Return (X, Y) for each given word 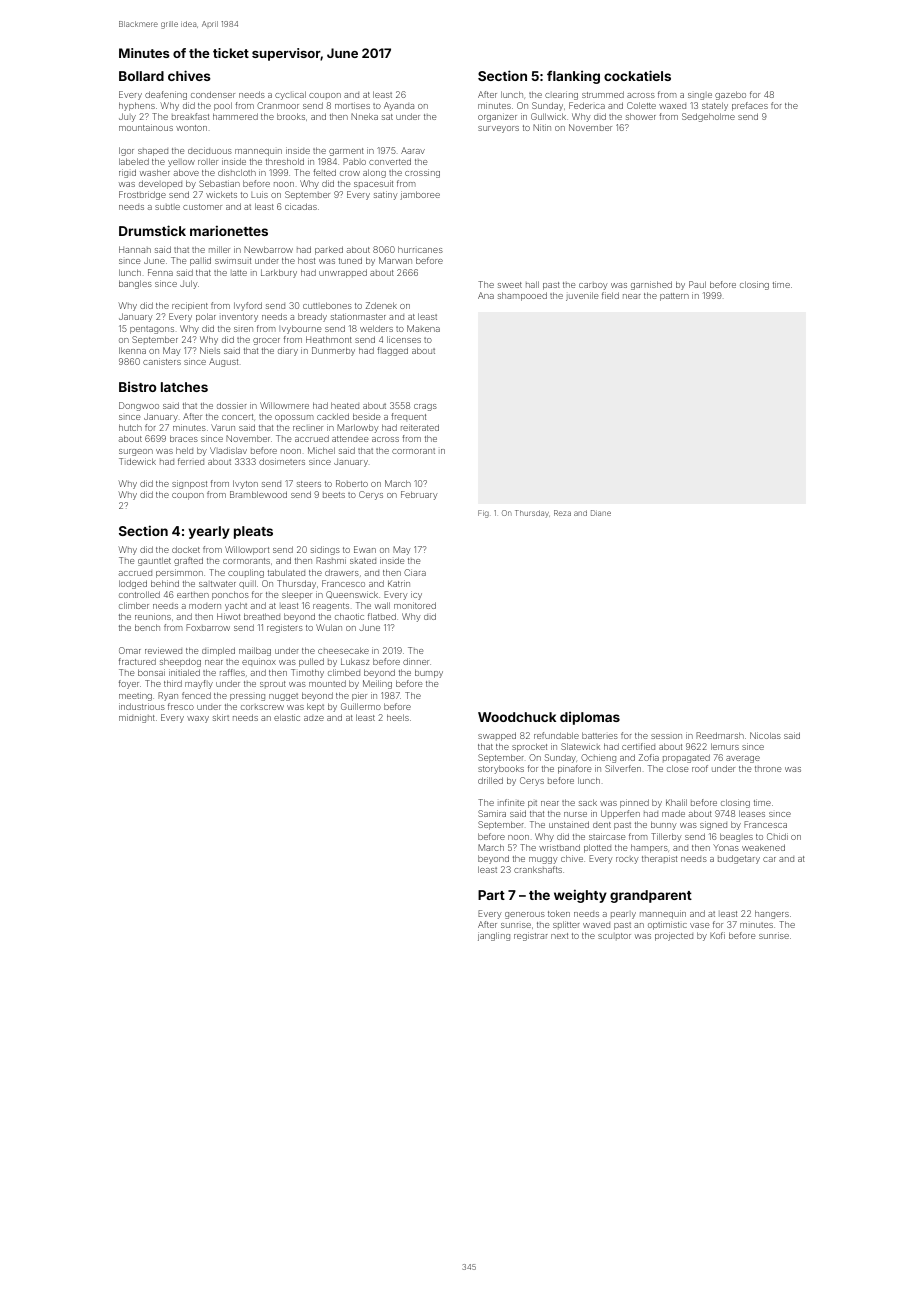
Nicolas (765, 735)
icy (416, 595)
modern (205, 606)
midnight (137, 718)
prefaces (750, 106)
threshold (285, 161)
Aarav (413, 150)
